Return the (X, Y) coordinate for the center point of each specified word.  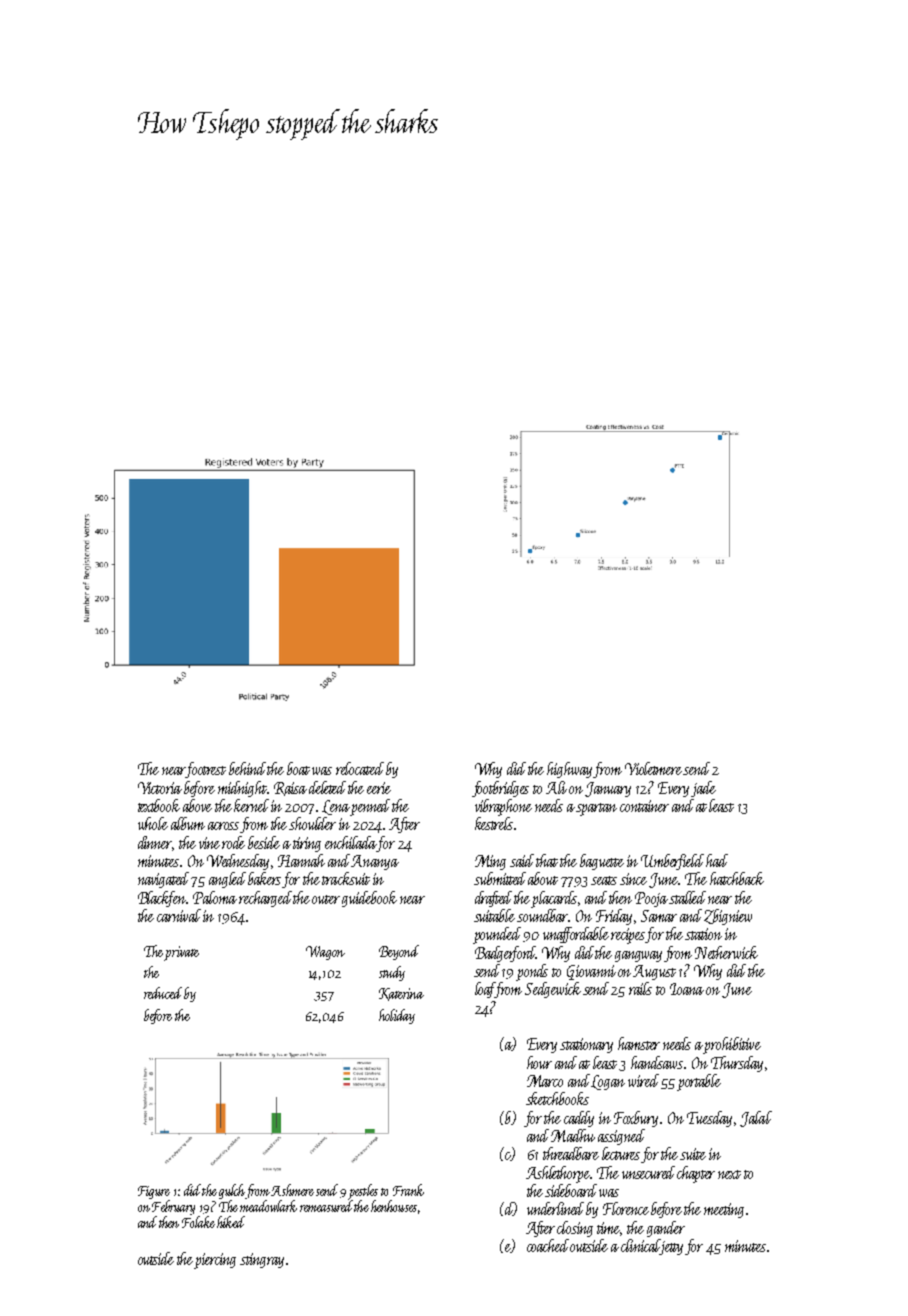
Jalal (756, 1119)
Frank (408, 1190)
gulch (232, 1191)
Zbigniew (728, 917)
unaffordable (576, 935)
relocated (360, 768)
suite (693, 1154)
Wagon (325, 953)
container (644, 806)
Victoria (160, 788)
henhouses (394, 1206)
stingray (262, 1260)
